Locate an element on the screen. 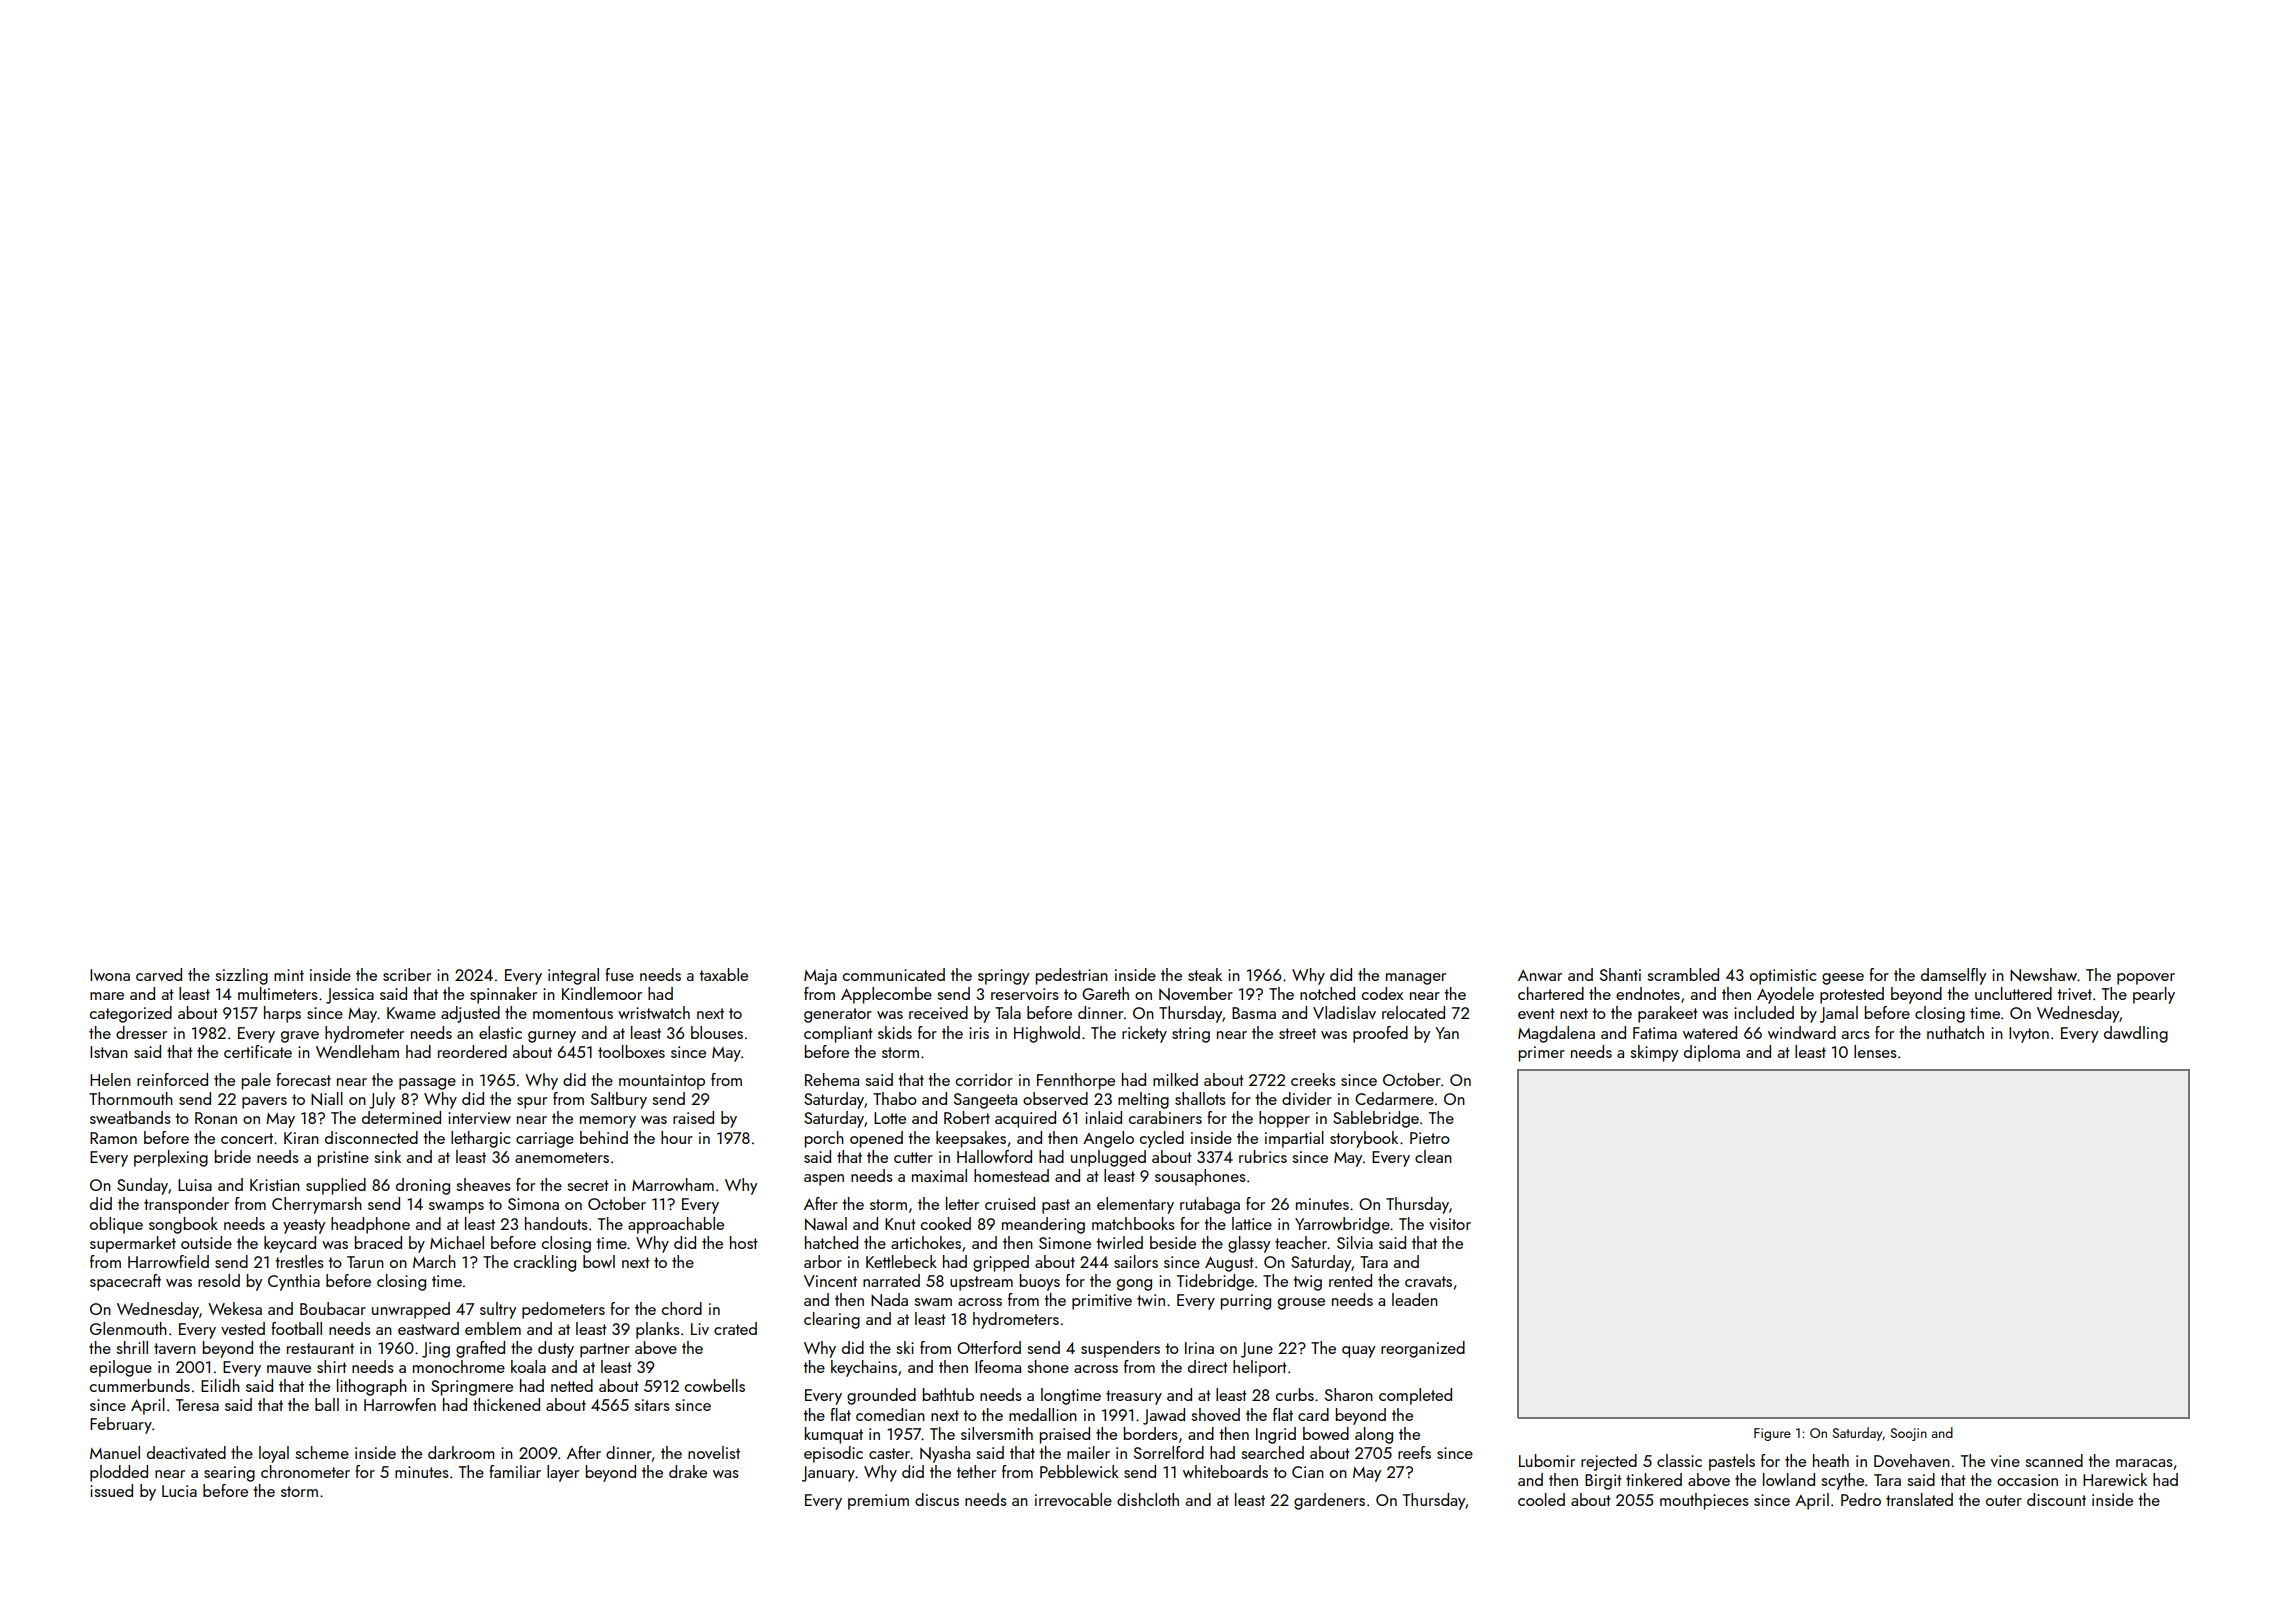  spinnaker is located at coordinates (503, 995).
